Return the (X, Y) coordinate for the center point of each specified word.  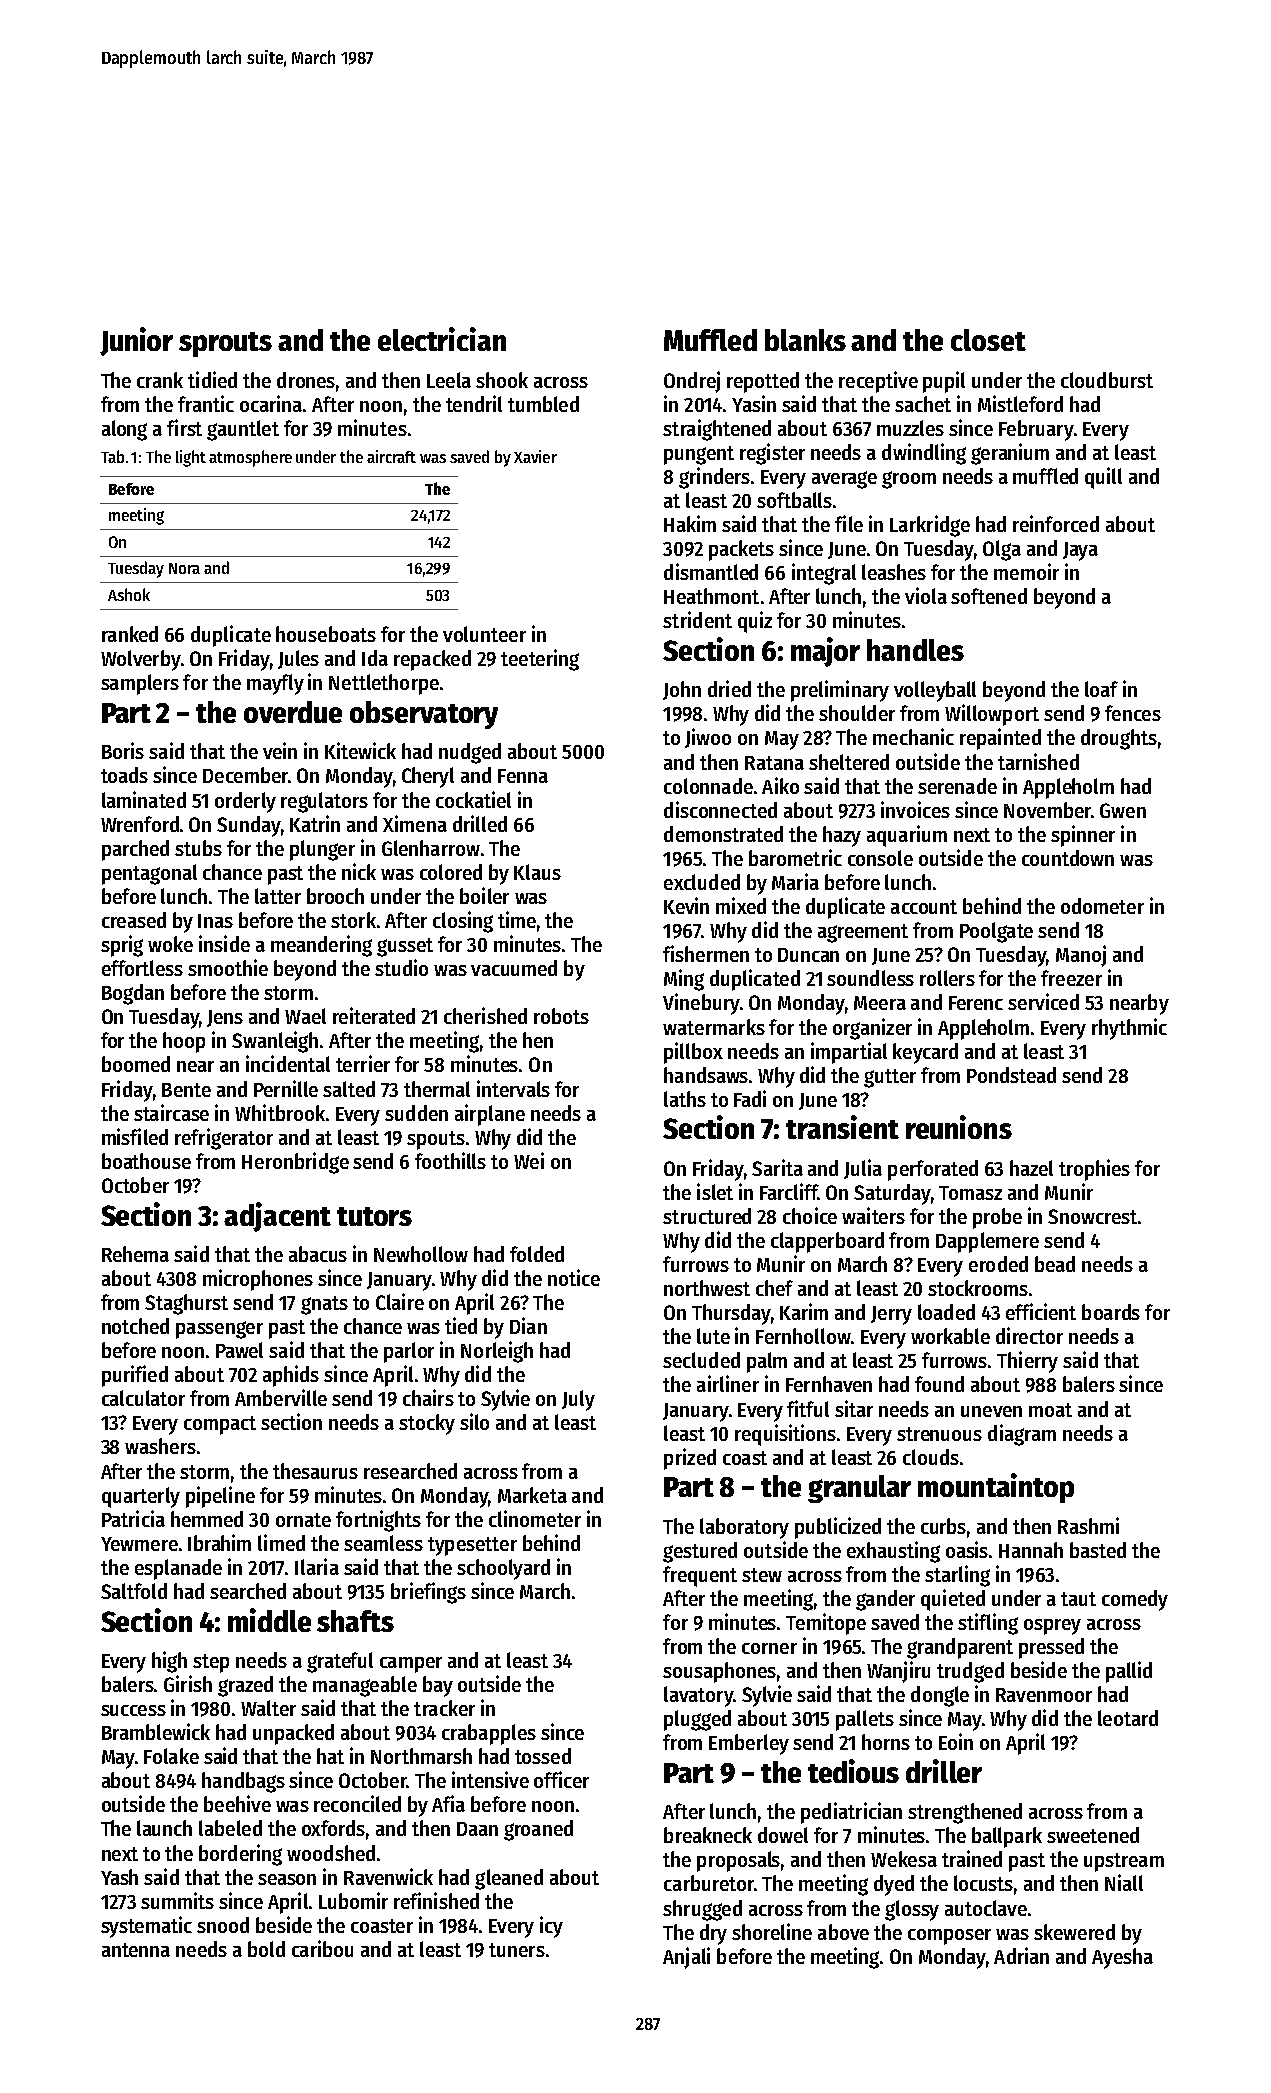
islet (715, 1191)
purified (135, 1376)
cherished (485, 1015)
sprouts (225, 344)
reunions (959, 1127)
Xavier (535, 456)
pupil (944, 382)
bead (1055, 1264)
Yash (119, 1877)
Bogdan (133, 994)
